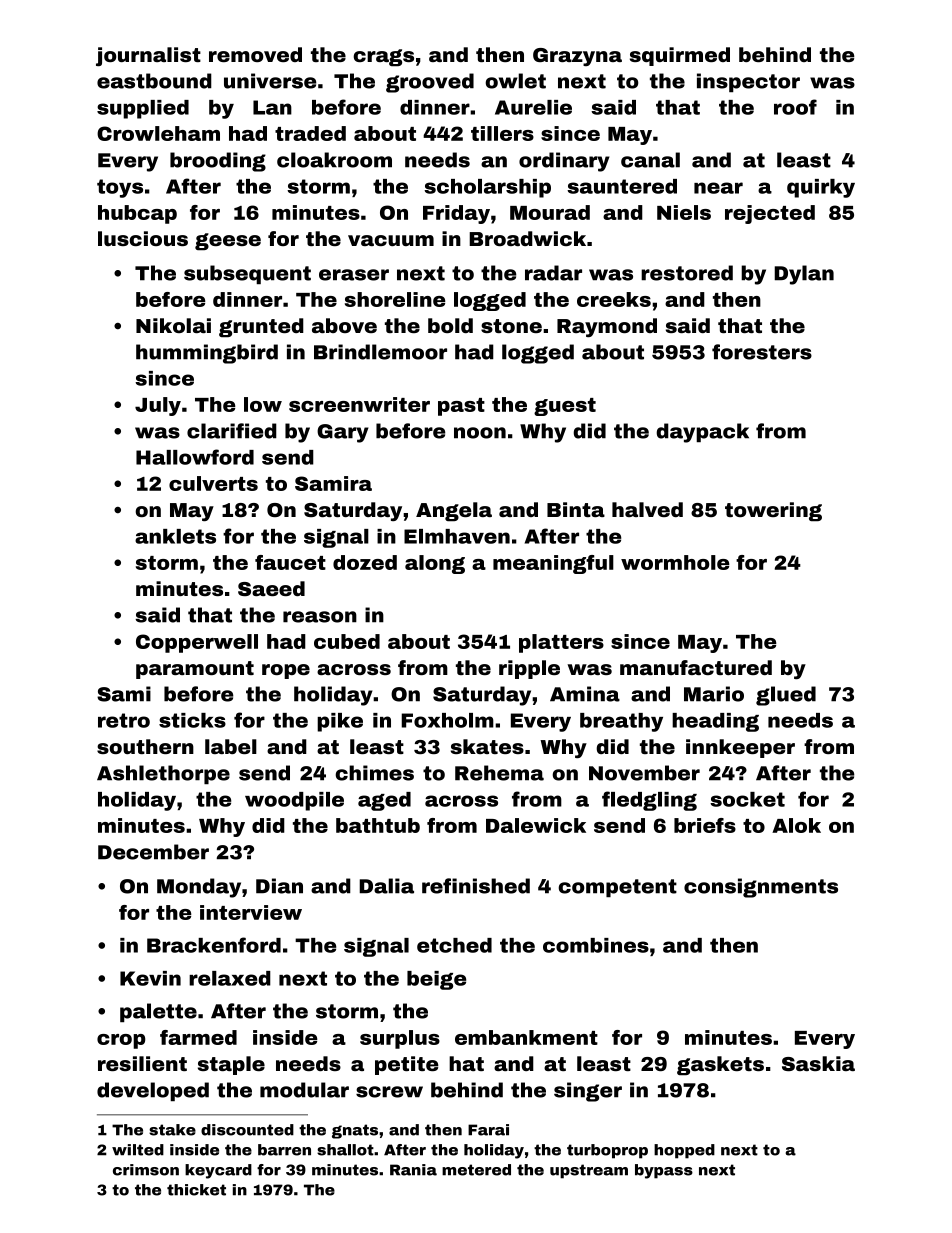  Describe the element at coordinates (617, 888) in the page. I see `competent` at that location.
